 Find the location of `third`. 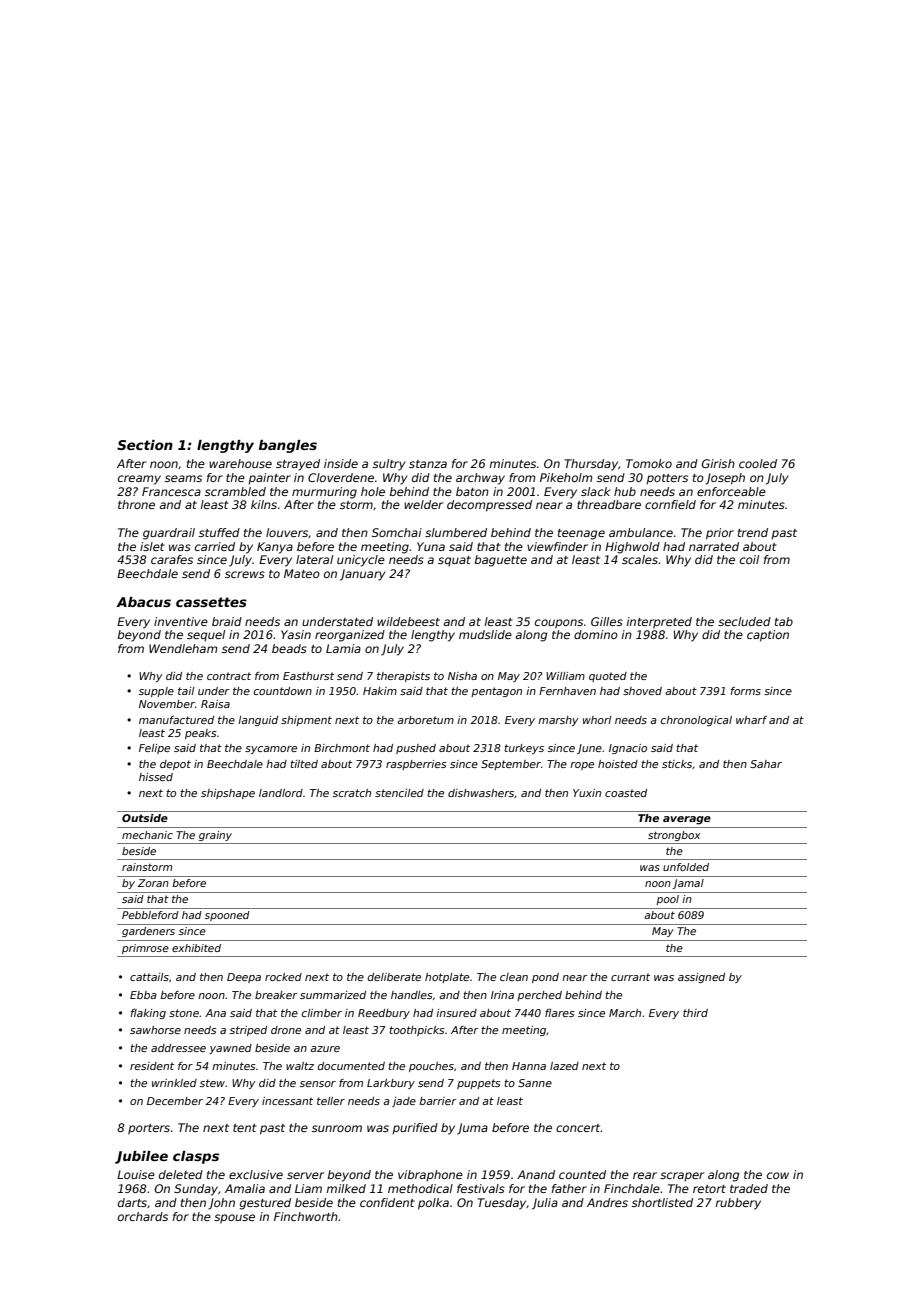

third is located at coordinates (695, 1013).
